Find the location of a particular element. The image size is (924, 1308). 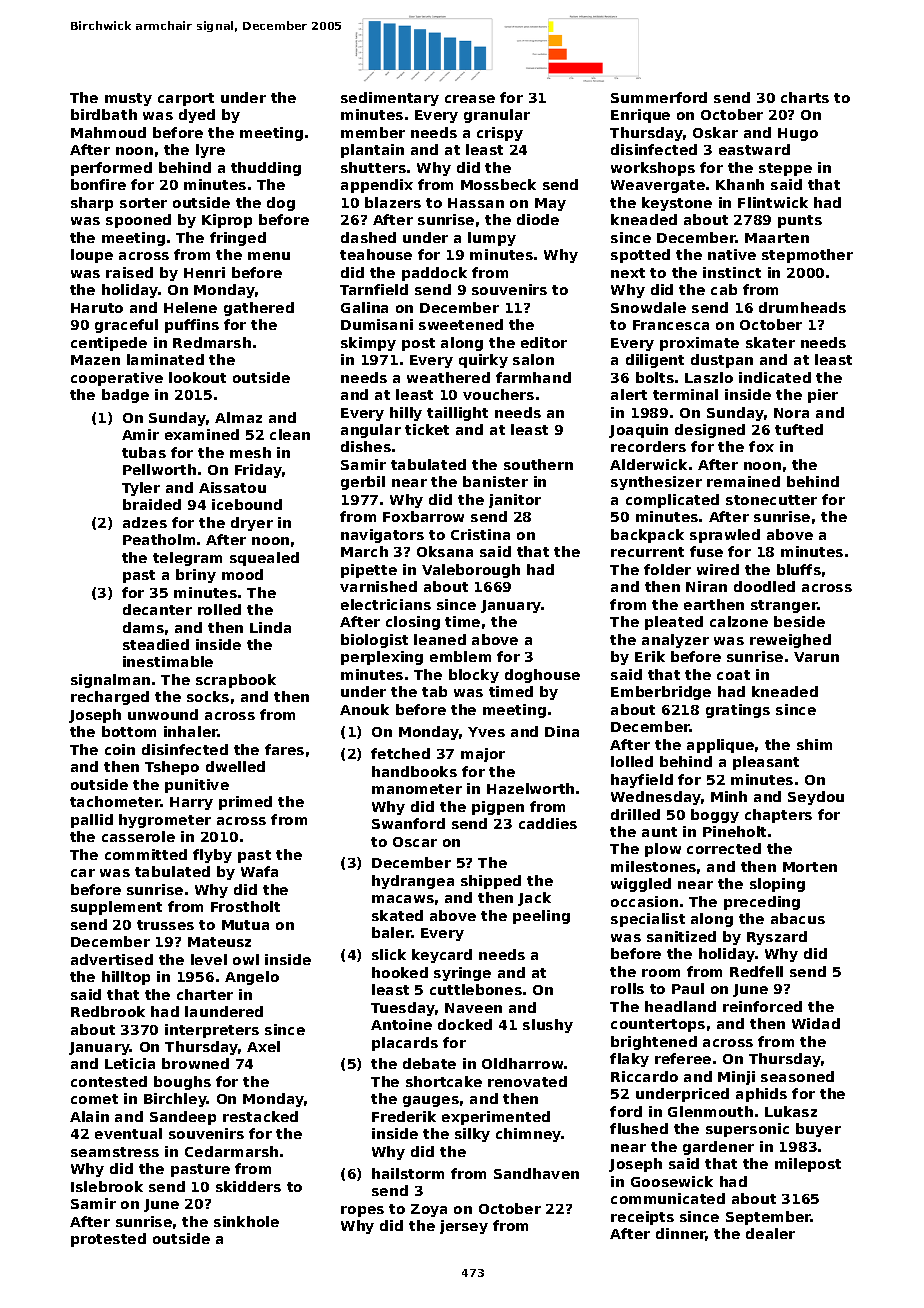

Widad is located at coordinates (816, 1023).
